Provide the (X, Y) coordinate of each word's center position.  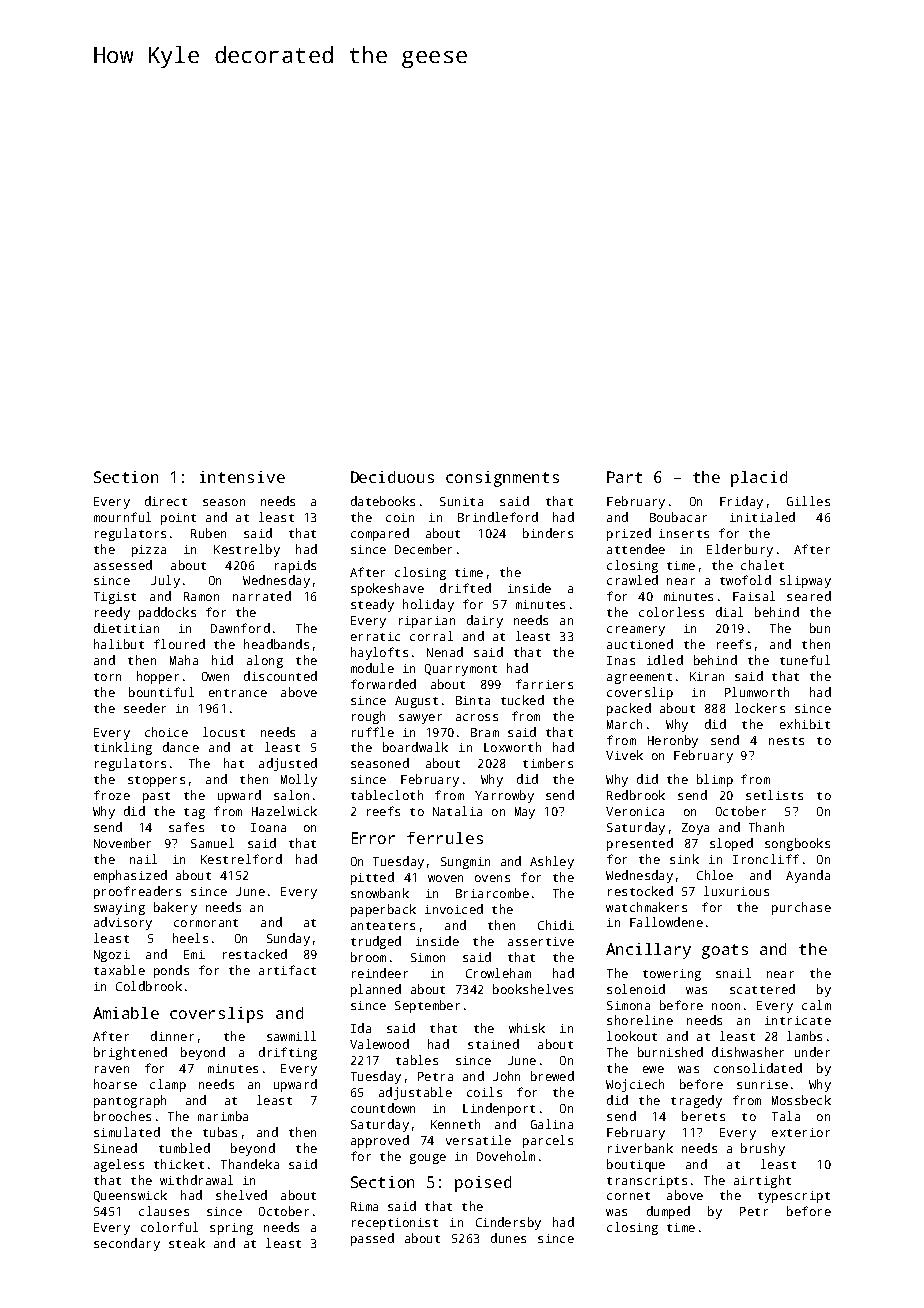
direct (166, 501)
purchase (801, 908)
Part (624, 477)
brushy (763, 1149)
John (506, 1076)
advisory (123, 923)
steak (187, 1243)
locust (224, 732)
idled (665, 660)
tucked (522, 700)
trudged (376, 942)
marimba (223, 1116)
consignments (502, 479)
